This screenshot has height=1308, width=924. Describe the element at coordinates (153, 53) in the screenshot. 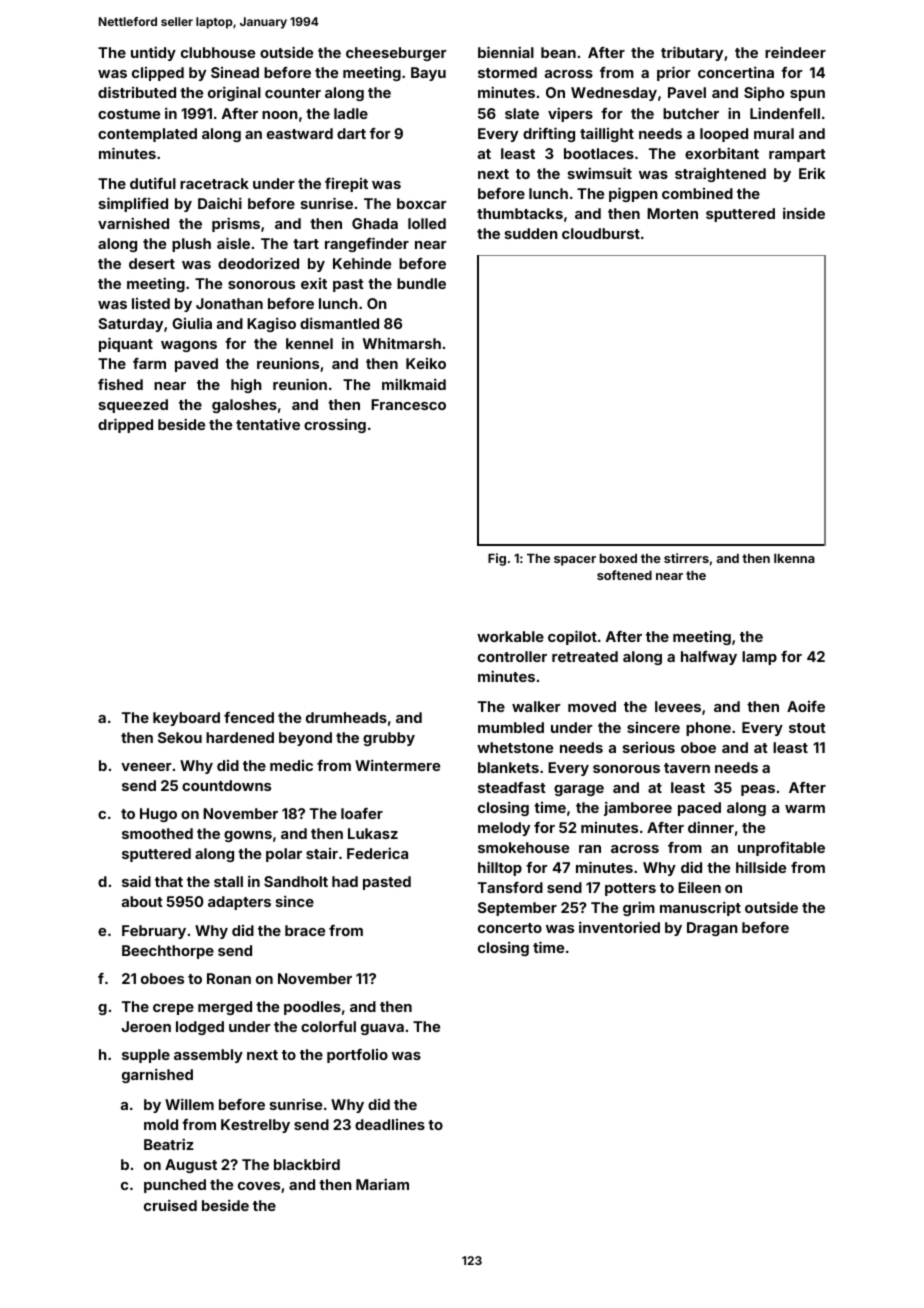

I see `untidy` at that location.
